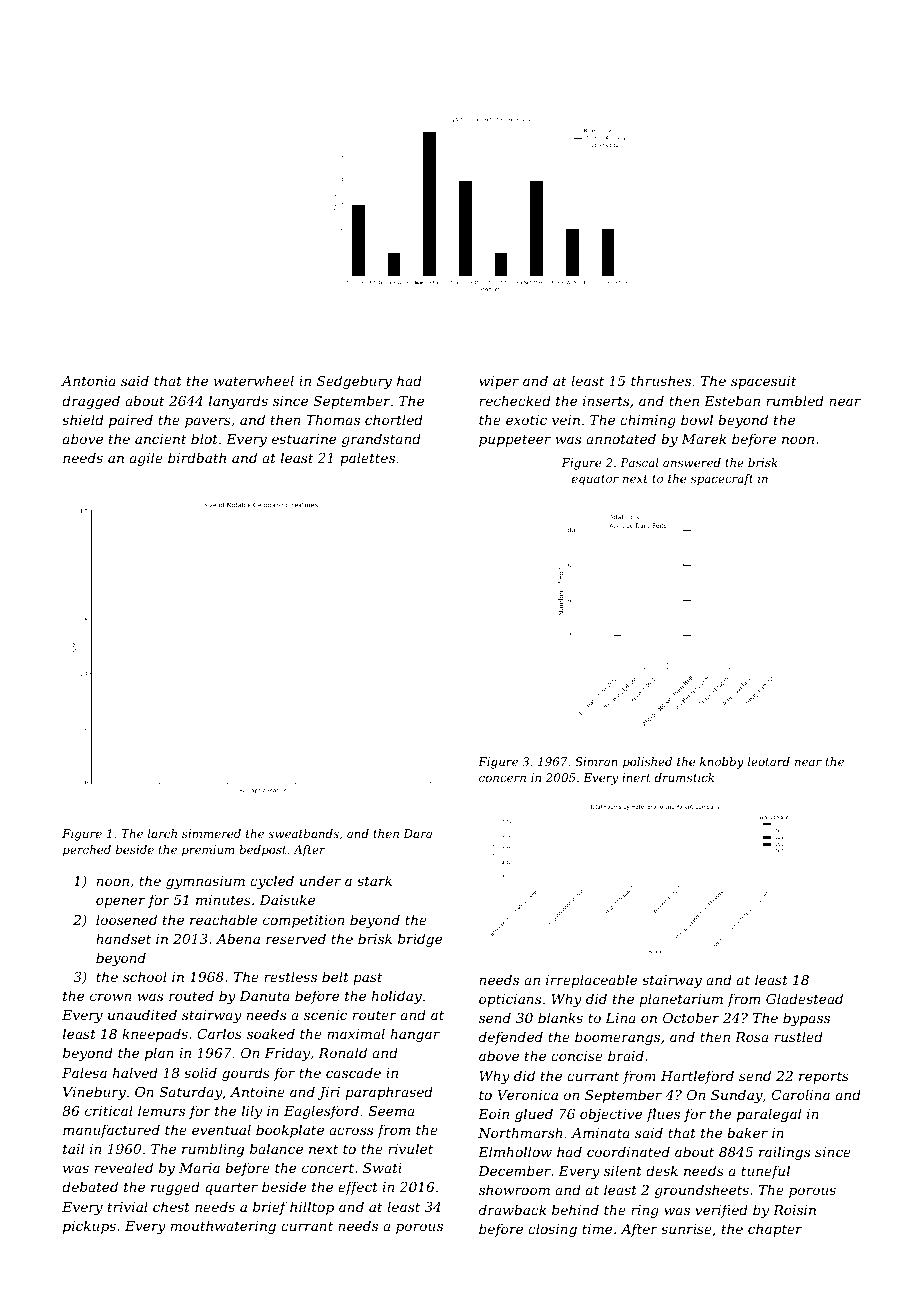  What do you see at coordinates (595, 480) in the screenshot?
I see `equator` at bounding box center [595, 480].
